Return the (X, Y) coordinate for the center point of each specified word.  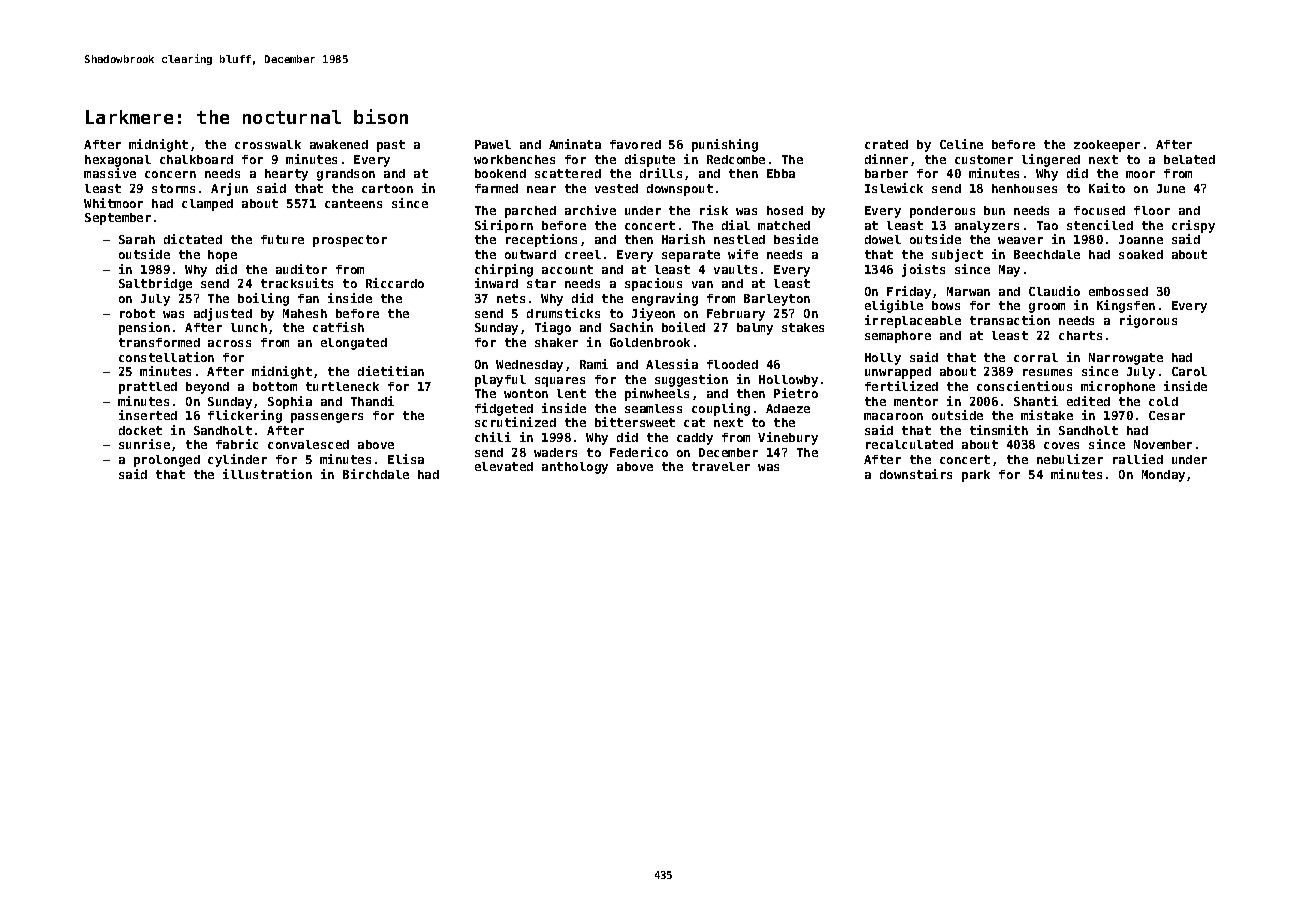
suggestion (691, 380)
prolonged (167, 461)
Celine (961, 144)
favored (635, 144)
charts (1080, 335)
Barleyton (777, 300)
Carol (1189, 371)
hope (222, 256)
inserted (148, 415)
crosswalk (268, 144)
